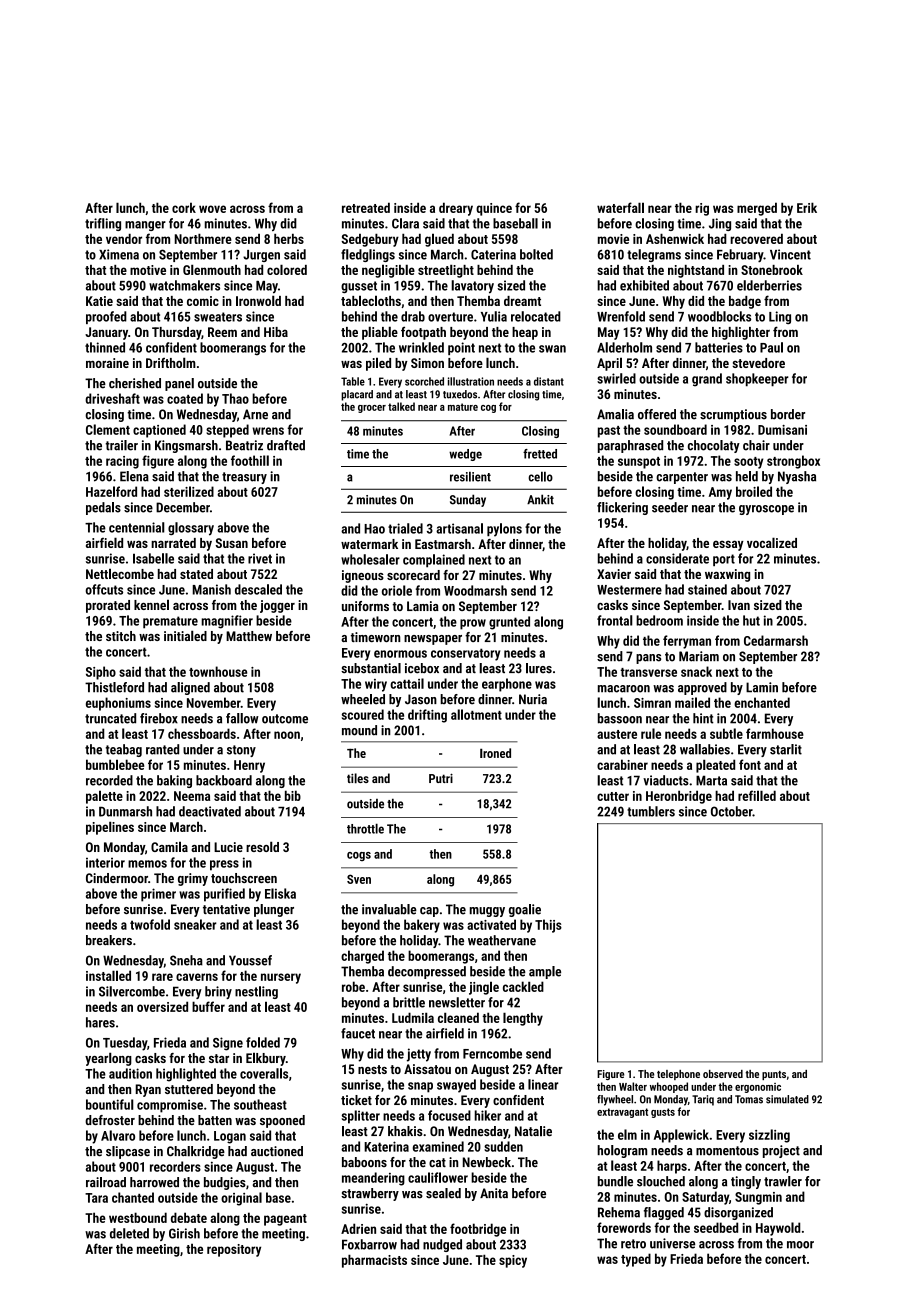  What do you see at coordinates (255, 414) in the screenshot?
I see `Arne` at bounding box center [255, 414].
